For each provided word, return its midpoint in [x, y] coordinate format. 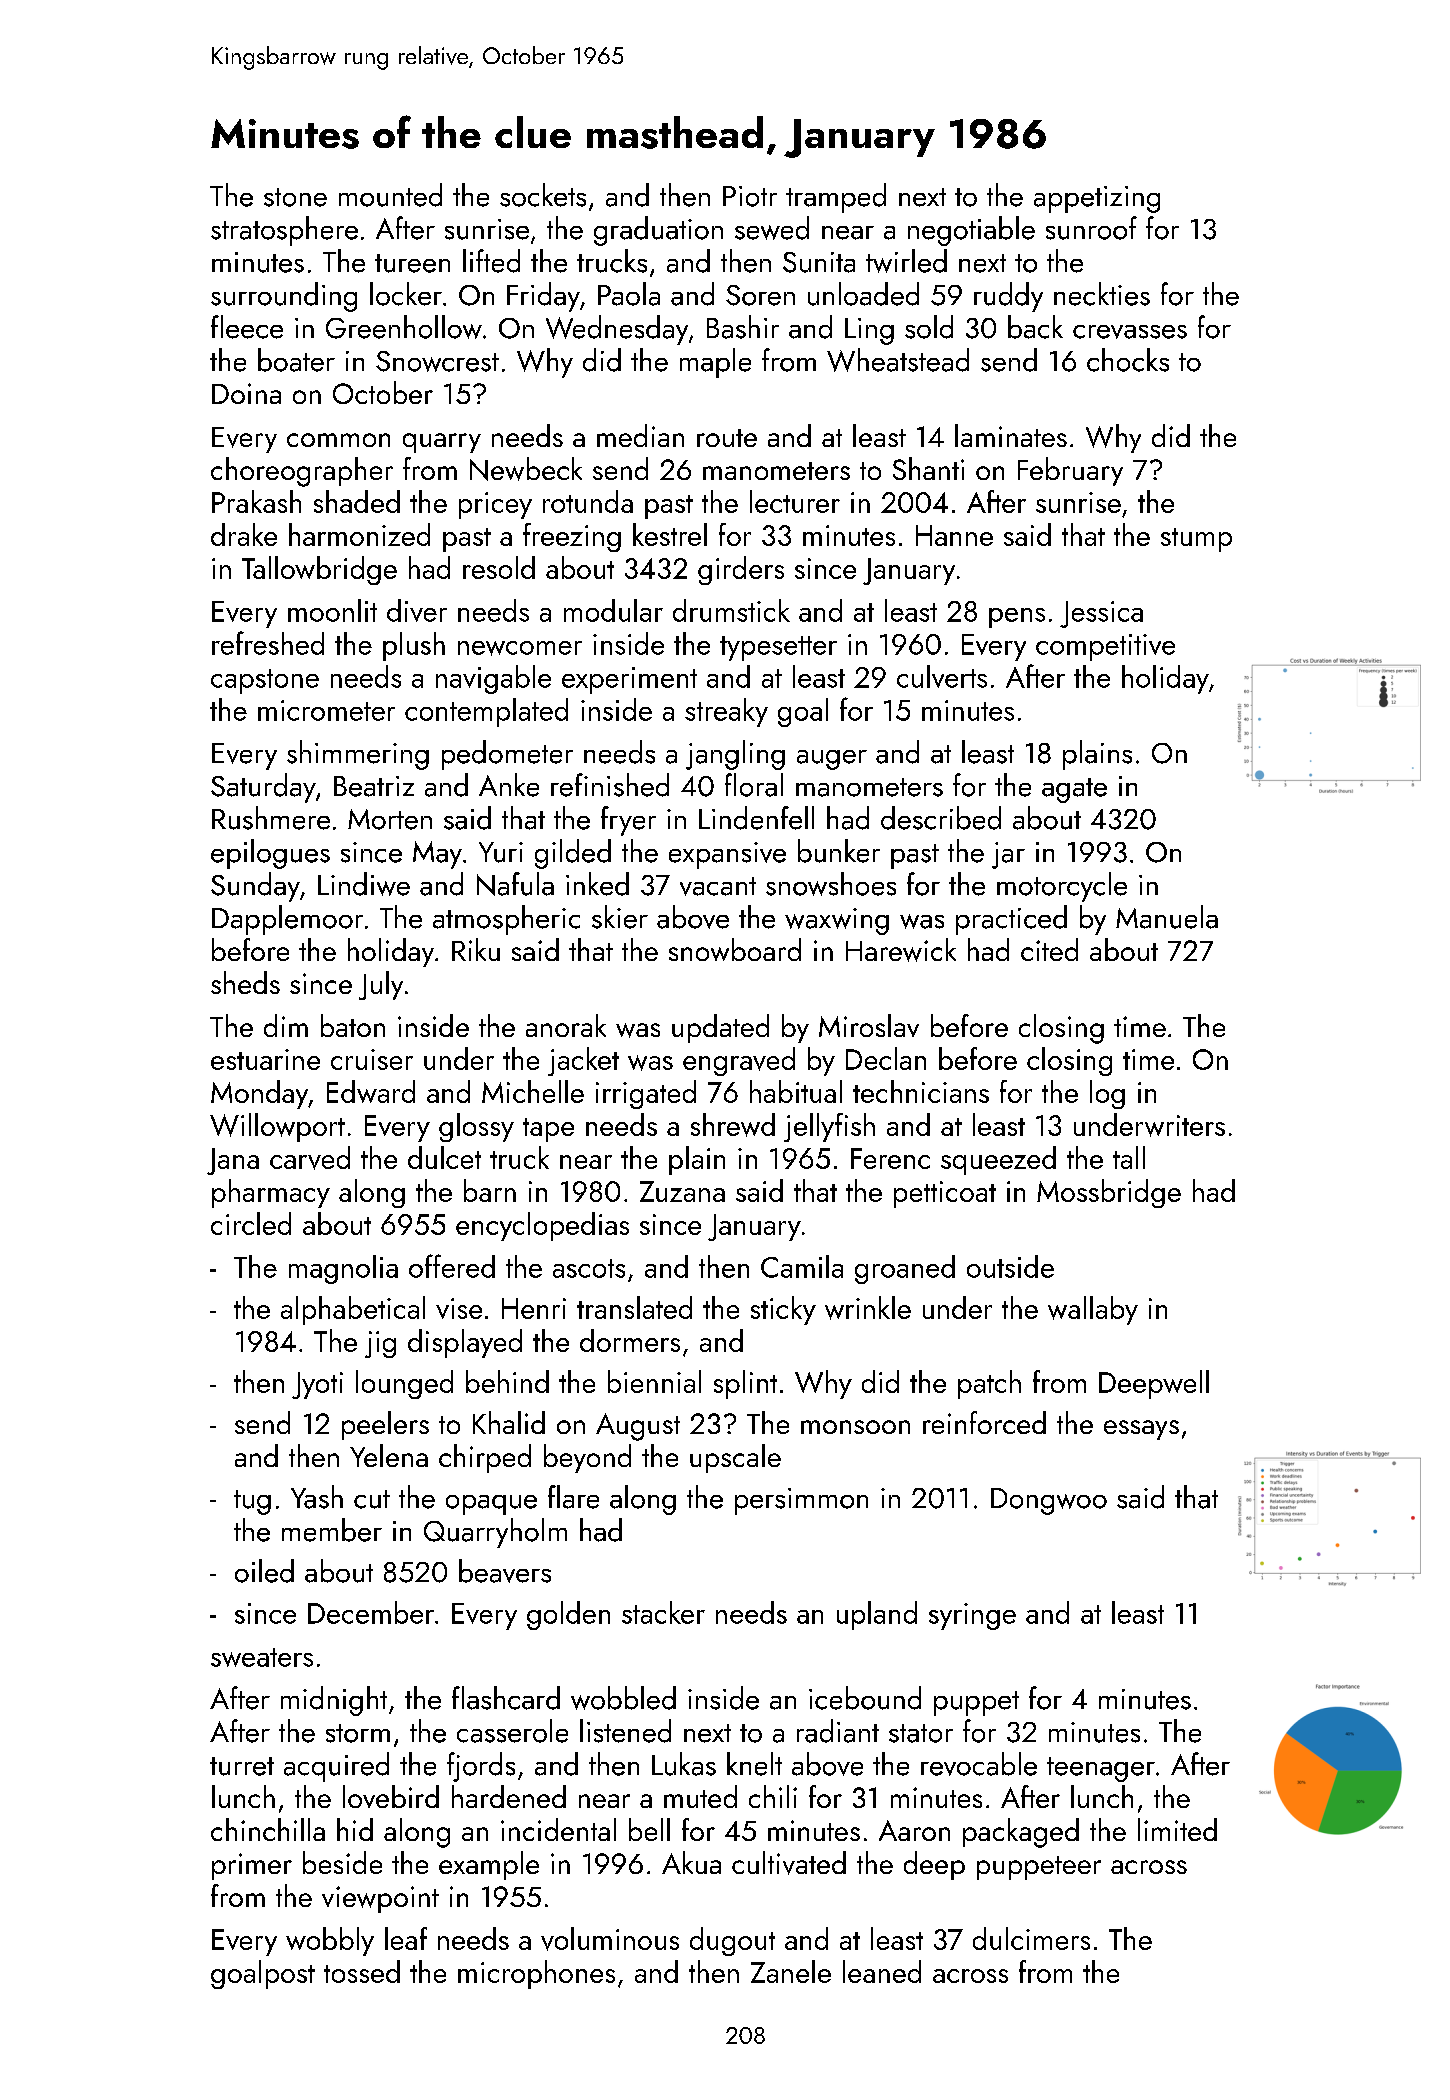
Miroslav [869, 1025]
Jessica [1101, 614]
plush [414, 646]
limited [1177, 1829]
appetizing [1097, 199]
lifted [491, 261]
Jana [233, 1161]
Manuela [1167, 917]
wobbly [330, 1941]
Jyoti [317, 1385]
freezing [572, 537]
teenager [1101, 1769]
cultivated [789, 1863]
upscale [735, 1458]
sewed [772, 228]
